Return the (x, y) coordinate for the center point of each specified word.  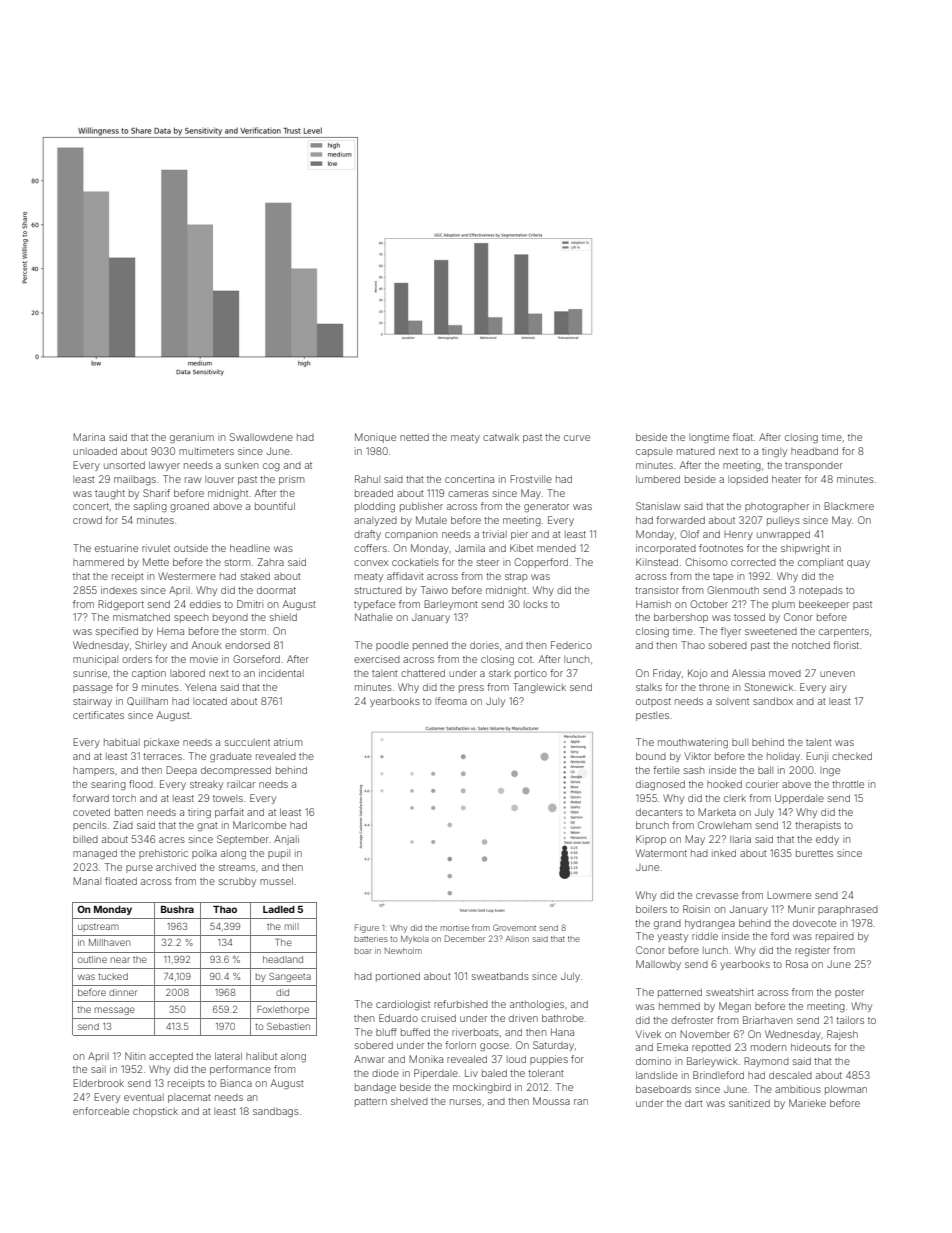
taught (110, 494)
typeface (374, 605)
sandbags (276, 1112)
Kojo (697, 674)
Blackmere (849, 506)
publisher (421, 507)
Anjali (286, 840)
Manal (87, 881)
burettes (814, 853)
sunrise (90, 673)
